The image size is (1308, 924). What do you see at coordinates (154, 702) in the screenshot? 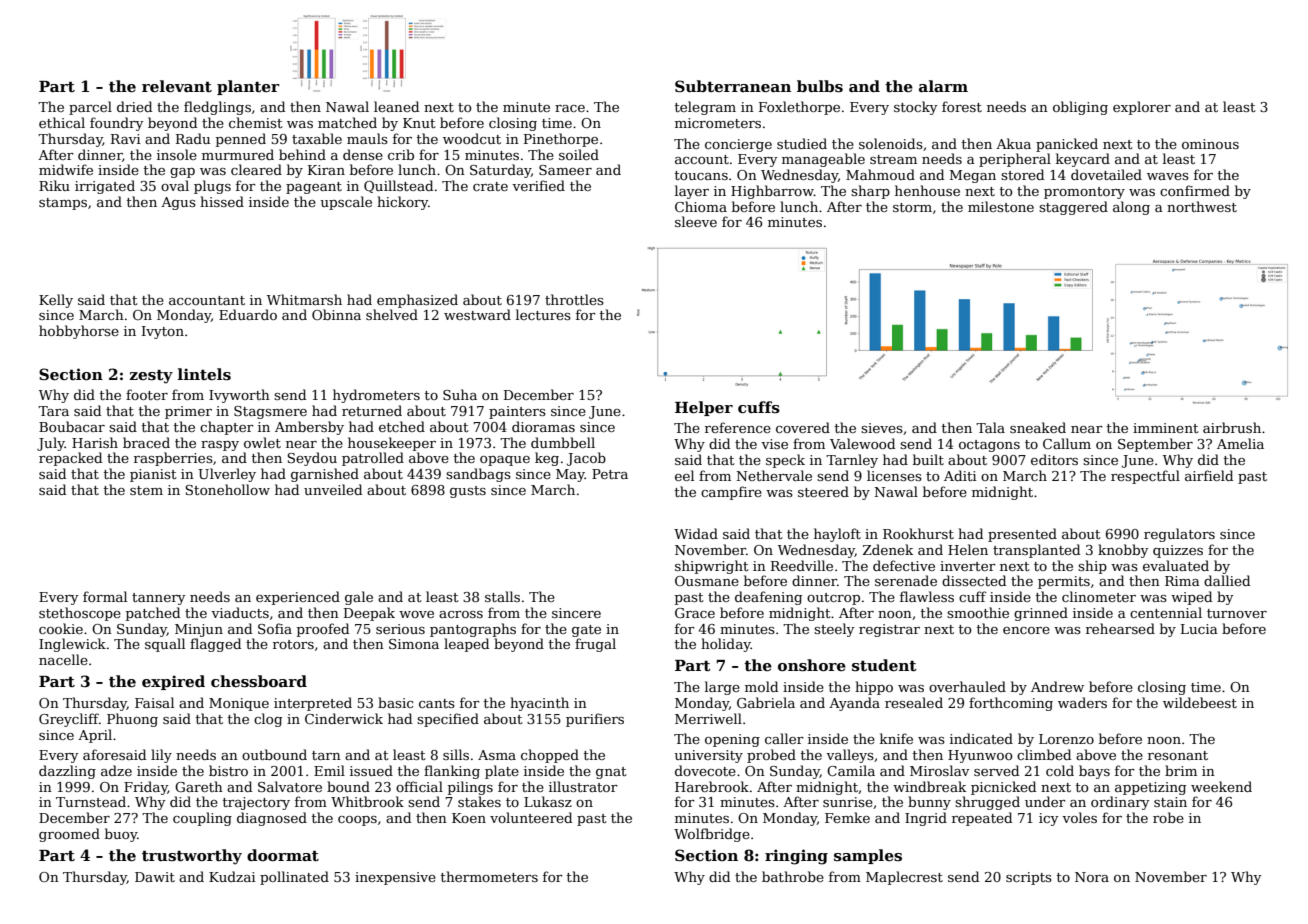
I see `Faisal` at bounding box center [154, 702].
